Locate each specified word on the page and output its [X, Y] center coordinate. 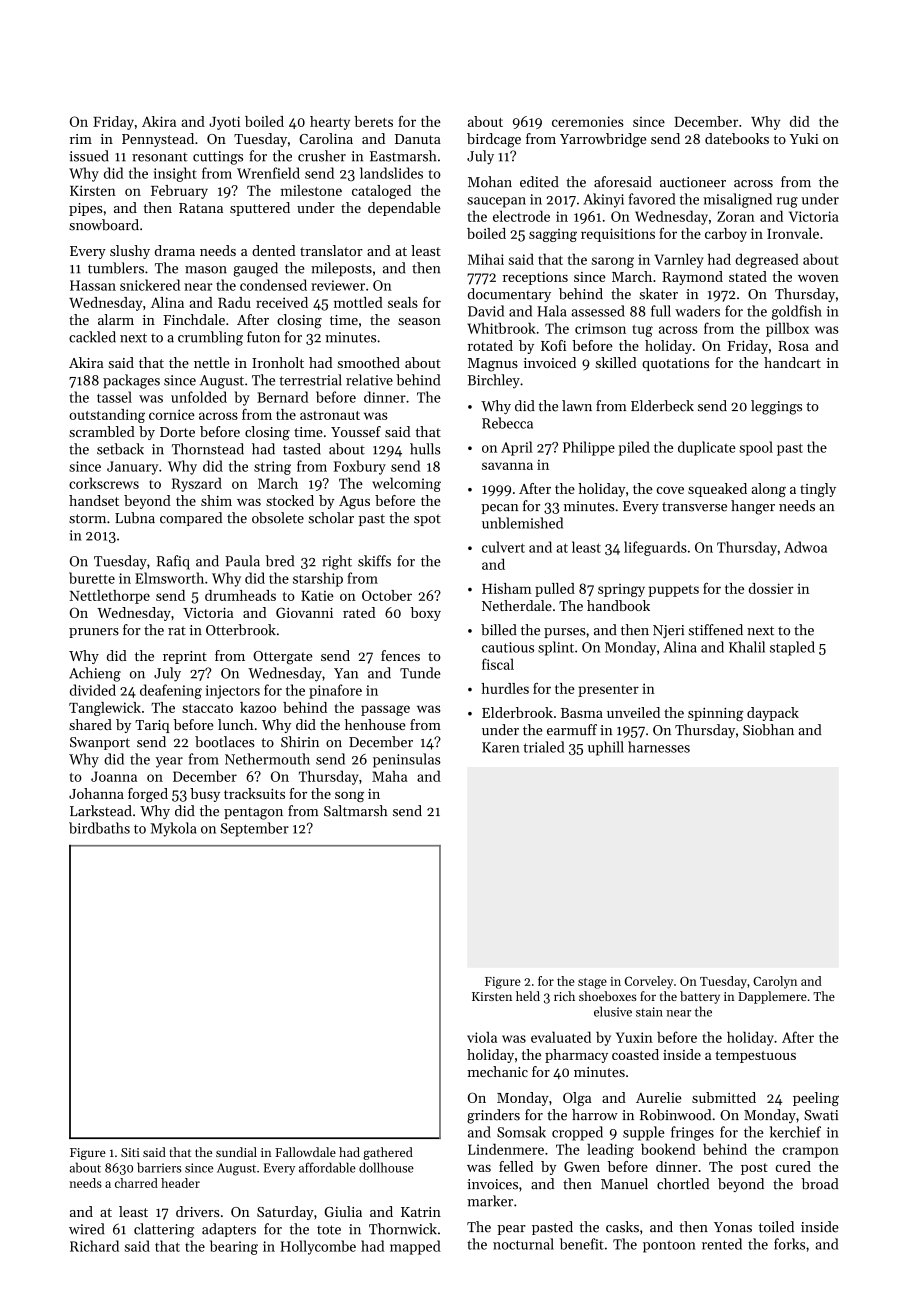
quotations [675, 364]
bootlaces [225, 742]
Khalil [747, 647]
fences [400, 655]
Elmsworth [169, 578]
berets [373, 121]
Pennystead [158, 140]
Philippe [589, 448]
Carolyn [775, 982]
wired [86, 1229]
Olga [577, 1099]
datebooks [737, 138]
